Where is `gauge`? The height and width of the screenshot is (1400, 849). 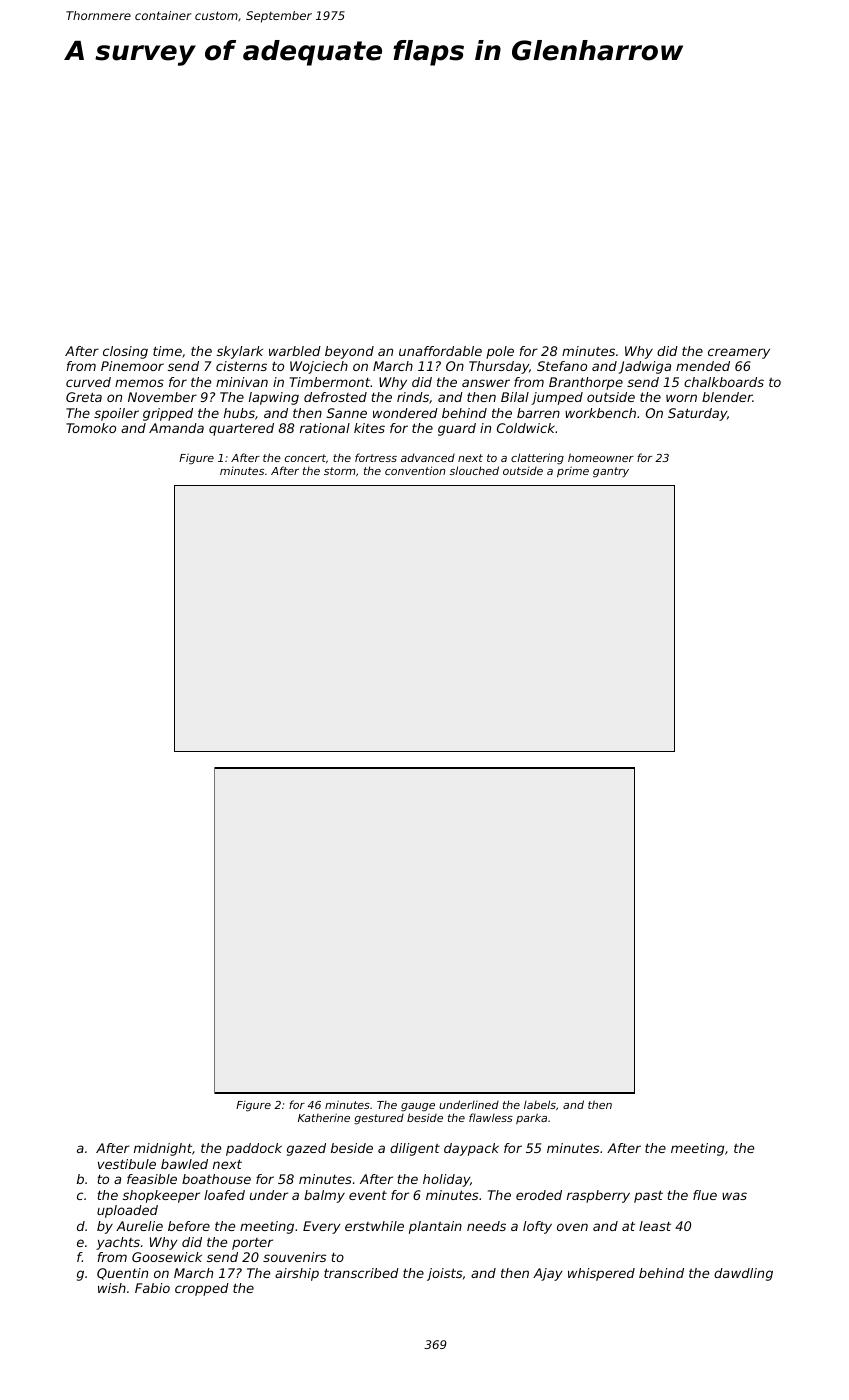 gauge is located at coordinates (418, 1107).
